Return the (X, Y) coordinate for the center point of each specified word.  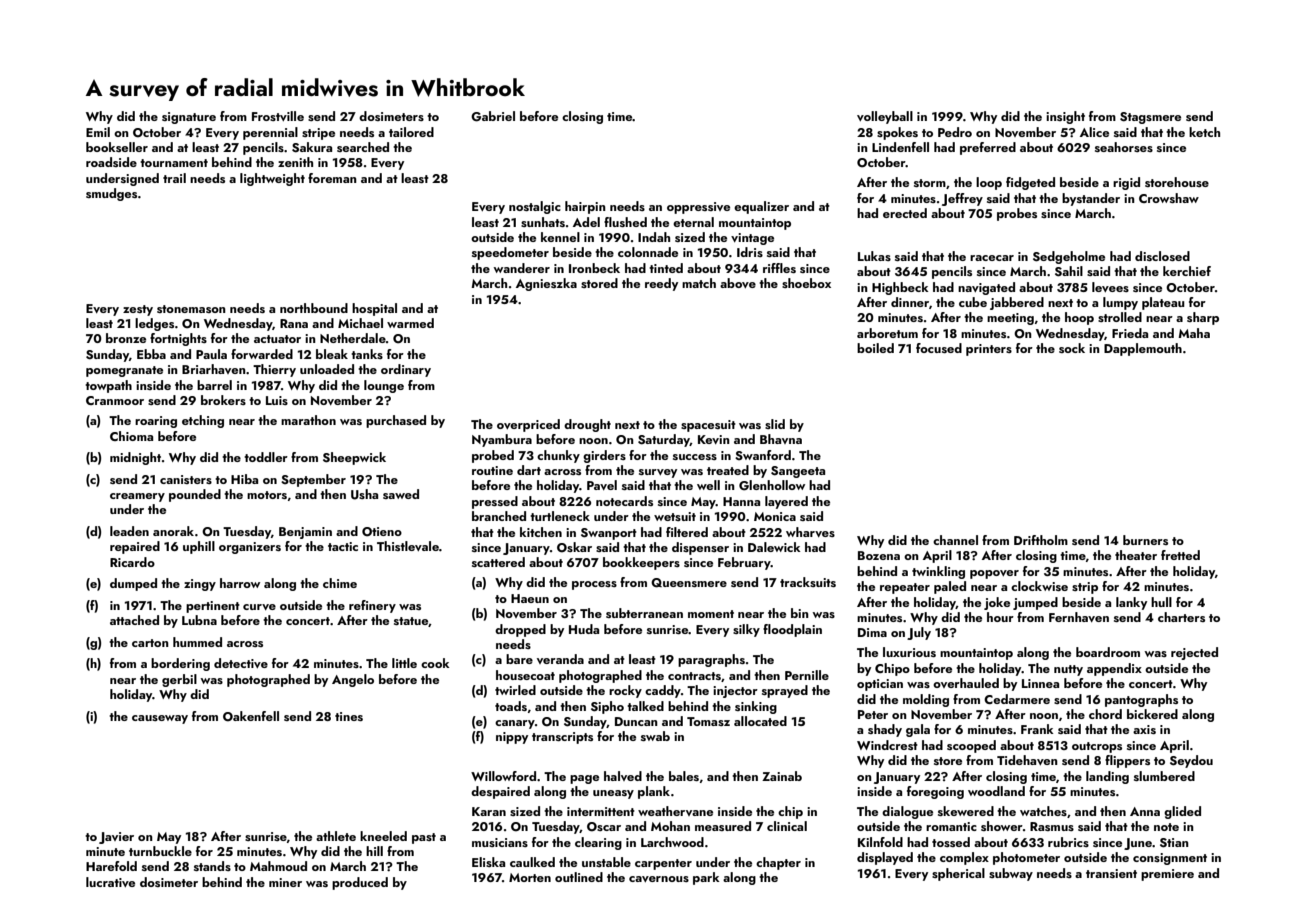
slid (775, 424)
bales (684, 776)
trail (174, 178)
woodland (996, 791)
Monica (775, 516)
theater (1136, 555)
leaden (129, 531)
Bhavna (781, 439)
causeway (160, 719)
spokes (897, 133)
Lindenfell (900, 147)
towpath (108, 386)
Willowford (503, 776)
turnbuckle (160, 851)
